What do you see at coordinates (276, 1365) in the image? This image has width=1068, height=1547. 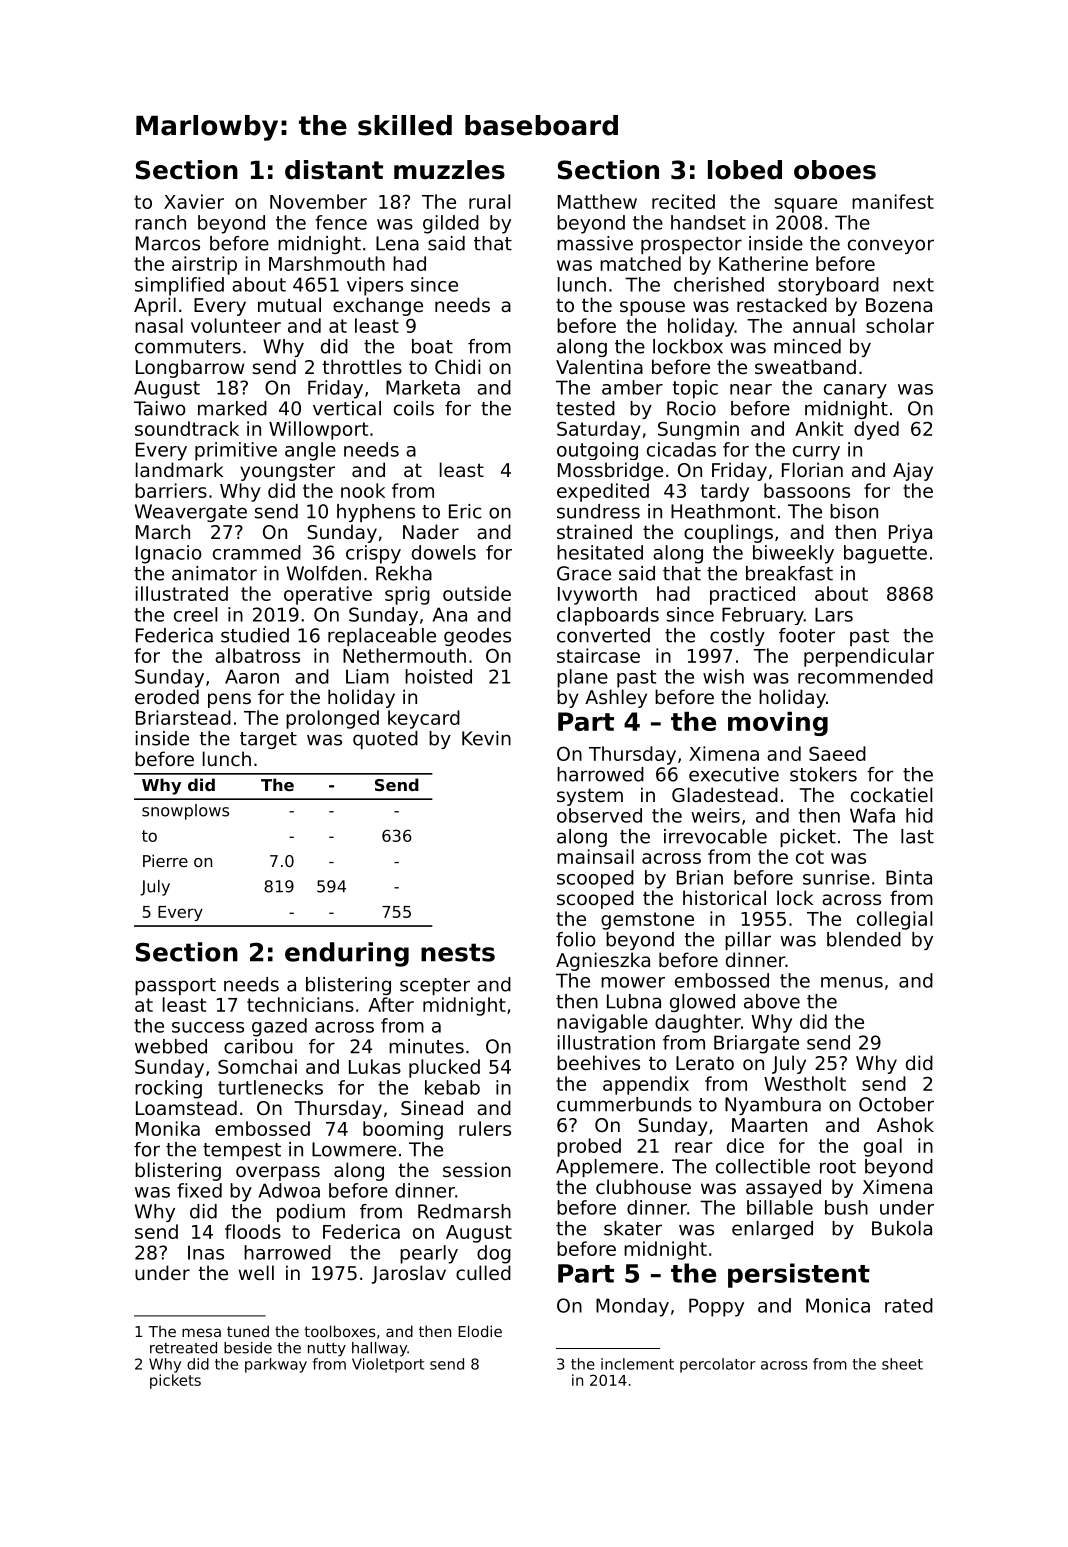 I see `parkway` at bounding box center [276, 1365].
